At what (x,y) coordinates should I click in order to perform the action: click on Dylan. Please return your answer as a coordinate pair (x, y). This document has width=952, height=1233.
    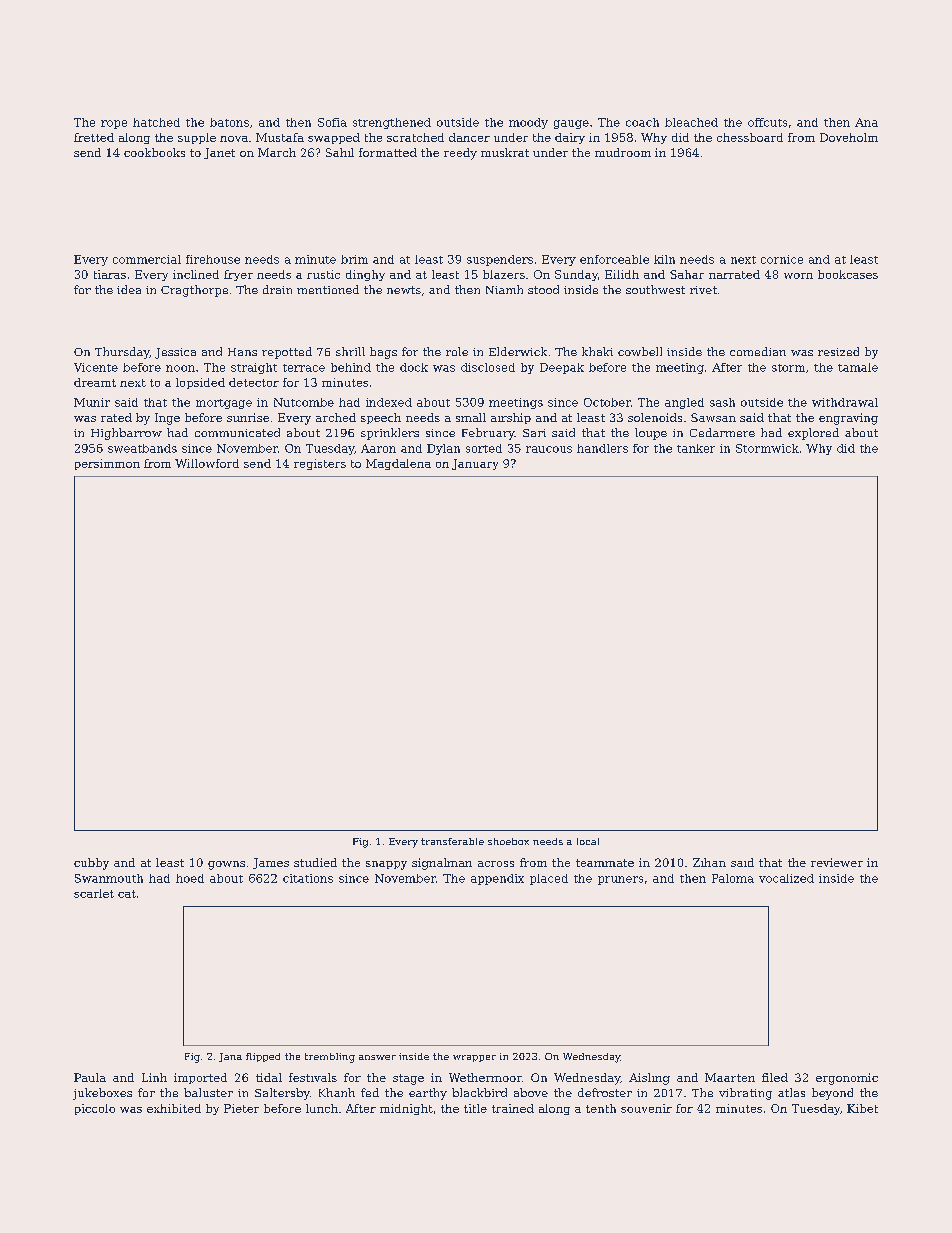
    Looking at the image, I should click on (443, 449).
